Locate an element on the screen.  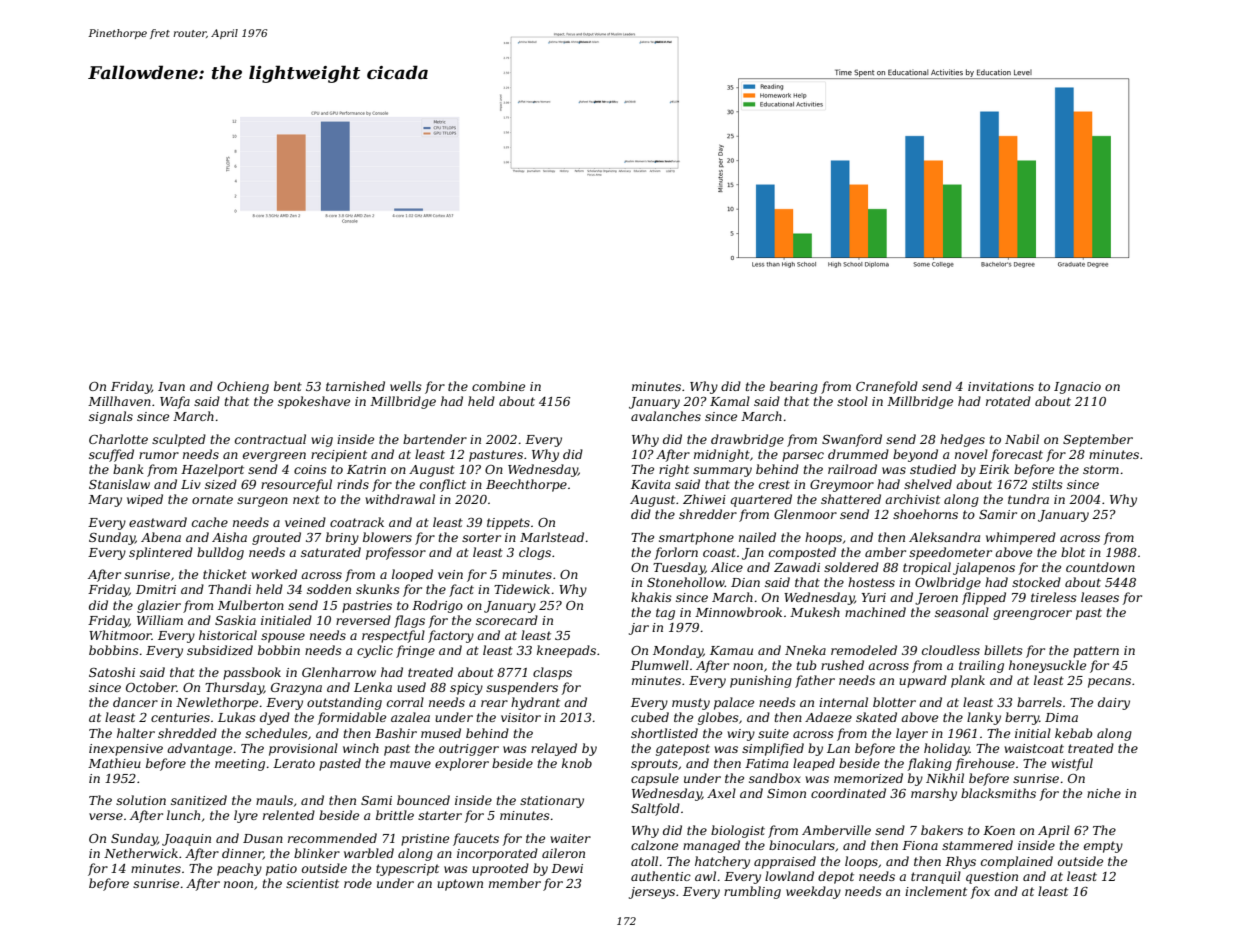
rode is located at coordinates (358, 883).
